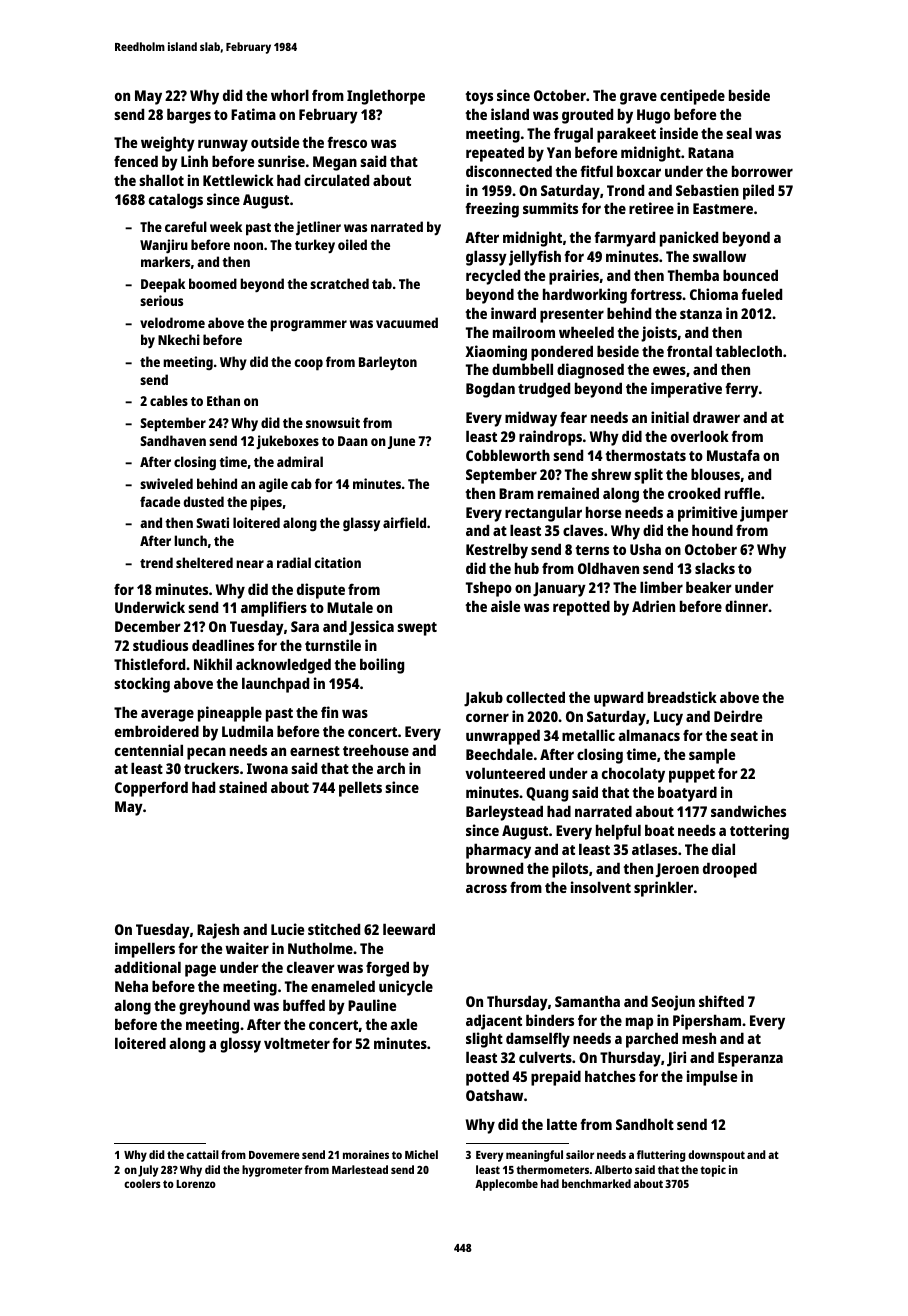  I want to click on Ludmila, so click(247, 731).
